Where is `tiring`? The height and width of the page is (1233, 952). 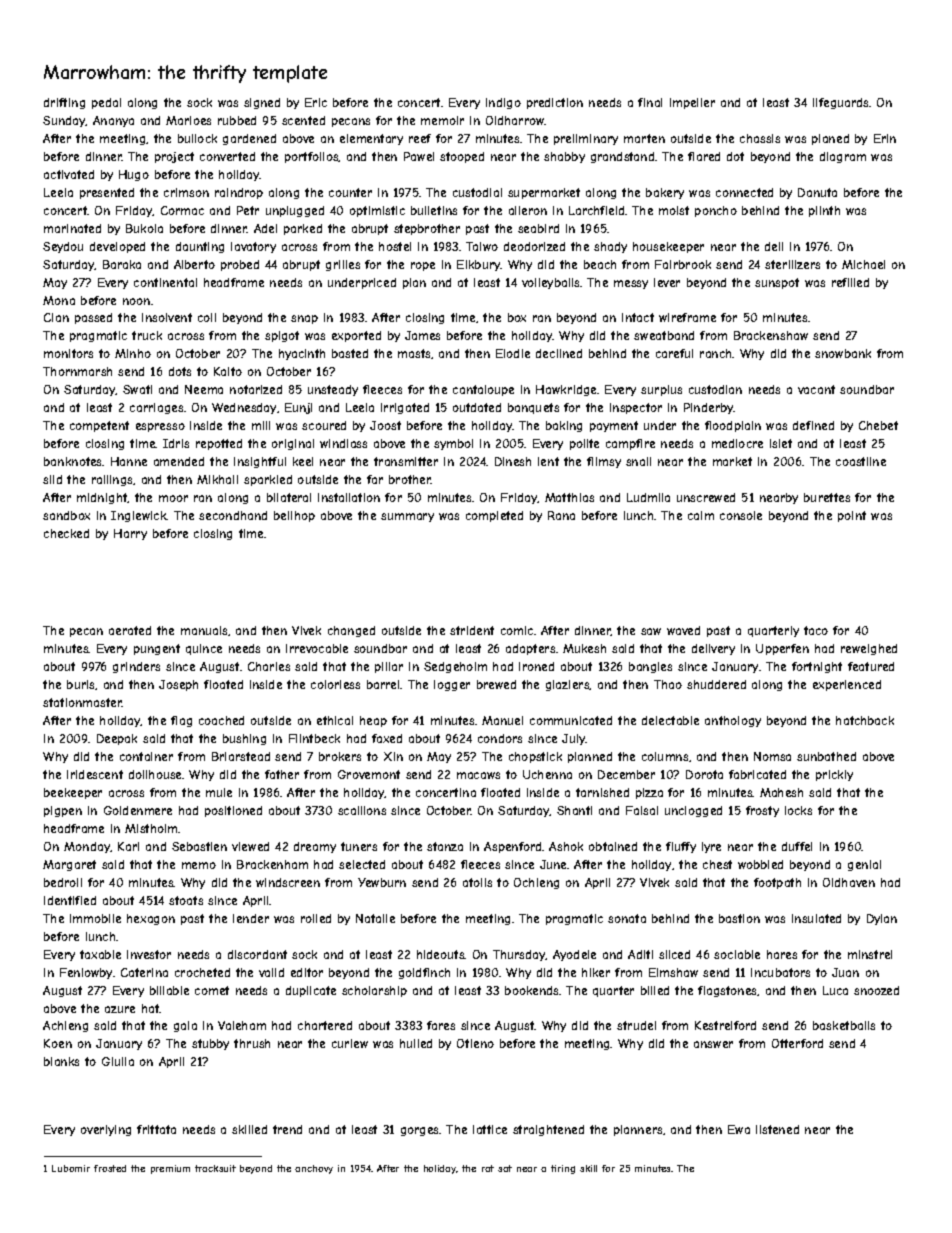
tiring is located at coordinates (563, 1169).
